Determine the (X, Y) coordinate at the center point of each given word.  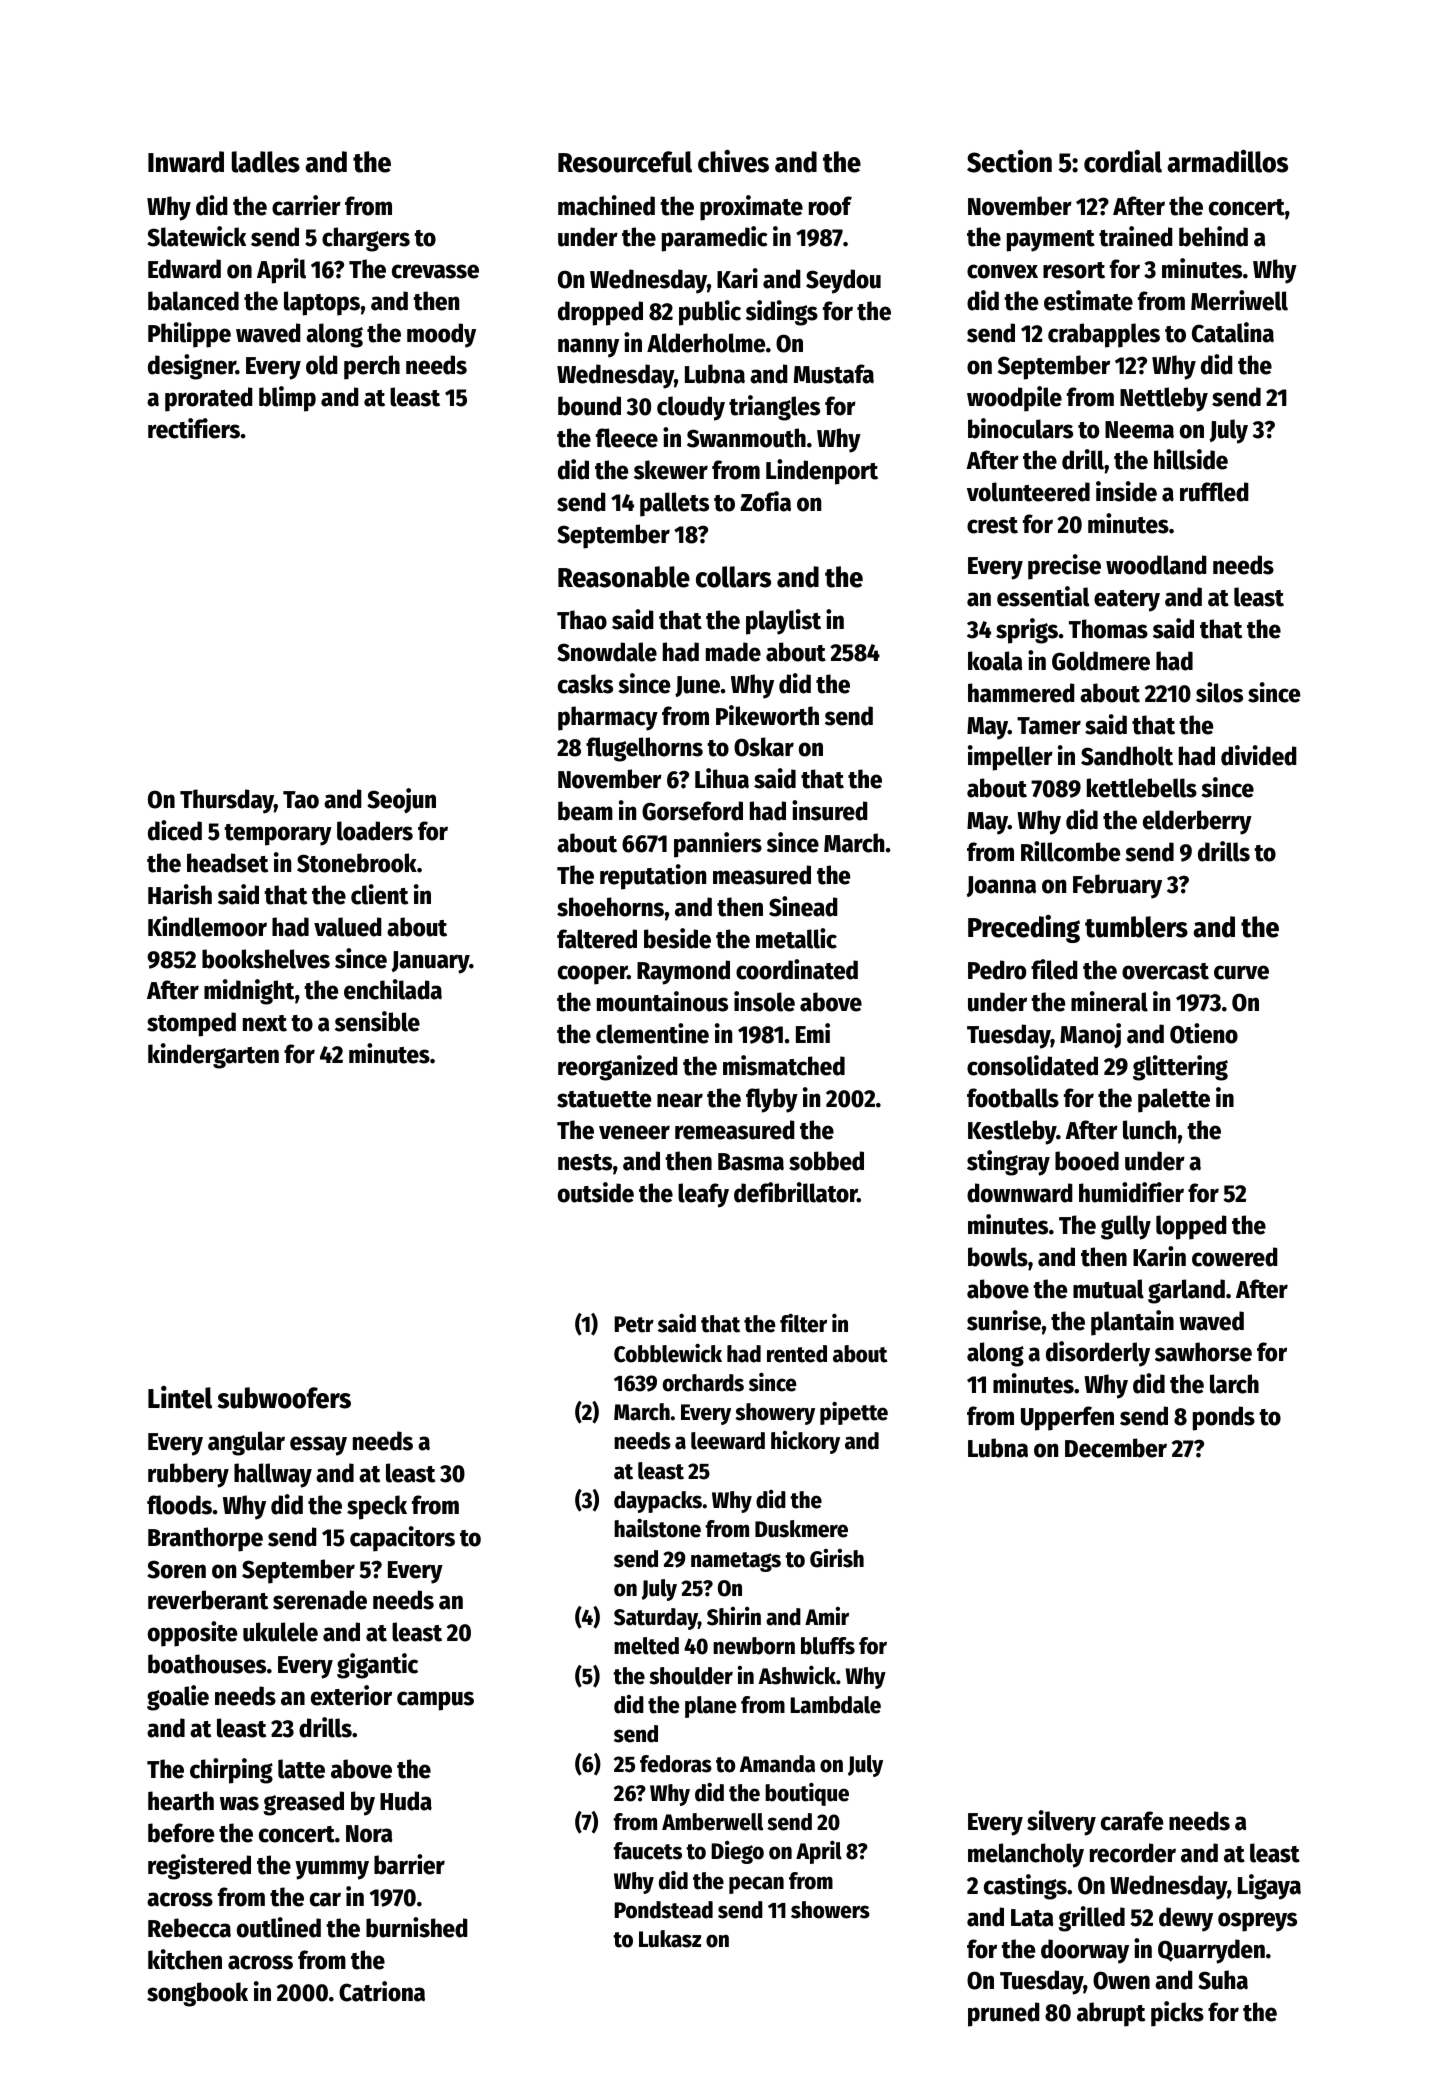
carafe (1132, 1821)
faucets (648, 1851)
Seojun (401, 800)
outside (596, 1192)
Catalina (1233, 332)
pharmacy (608, 718)
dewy (1186, 1919)
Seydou (843, 281)
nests (585, 1162)
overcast (1165, 971)
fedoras (676, 1764)
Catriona (382, 1991)
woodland (1156, 565)
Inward (186, 162)
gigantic (377, 1666)
